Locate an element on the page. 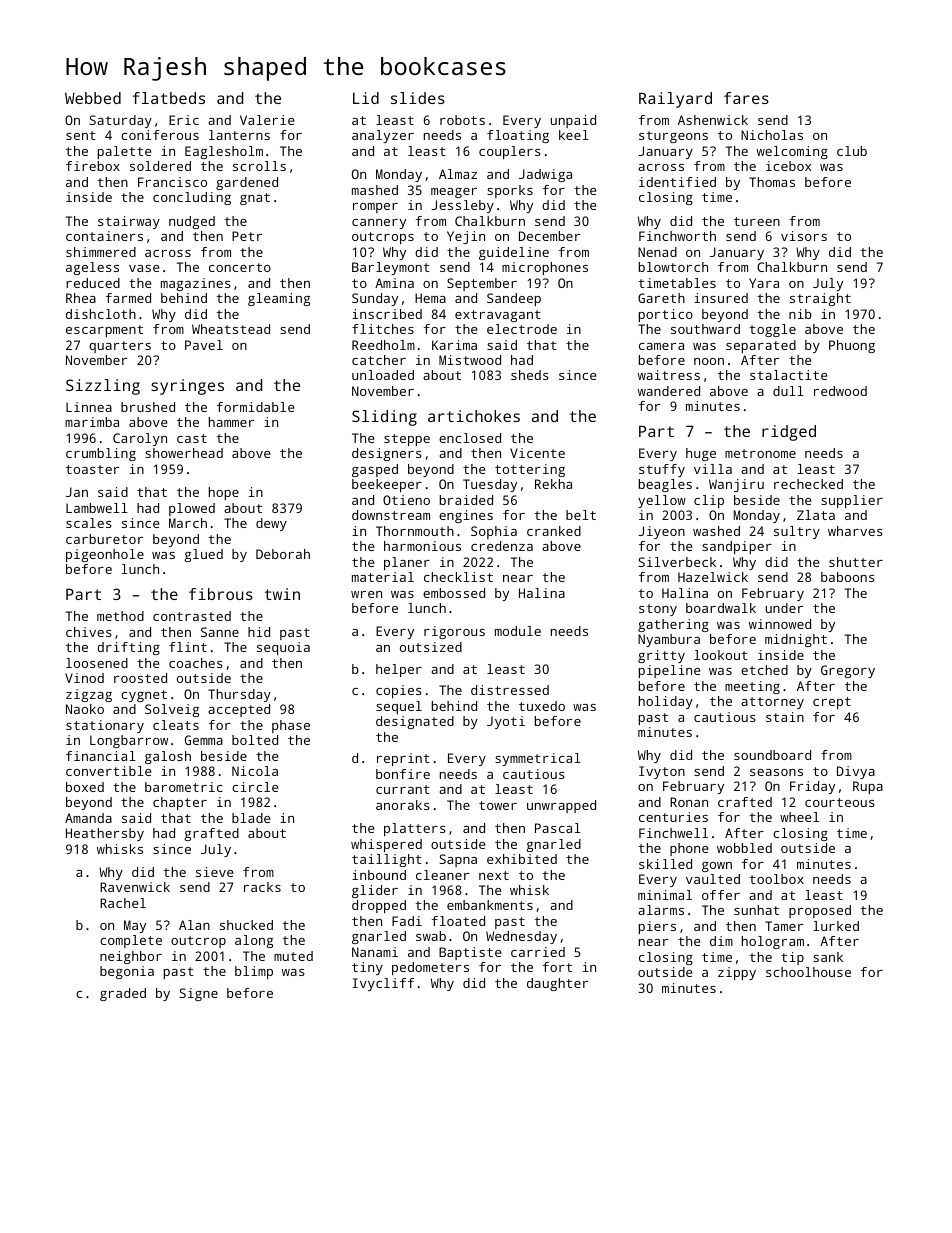  Mistwood is located at coordinates (470, 360).
